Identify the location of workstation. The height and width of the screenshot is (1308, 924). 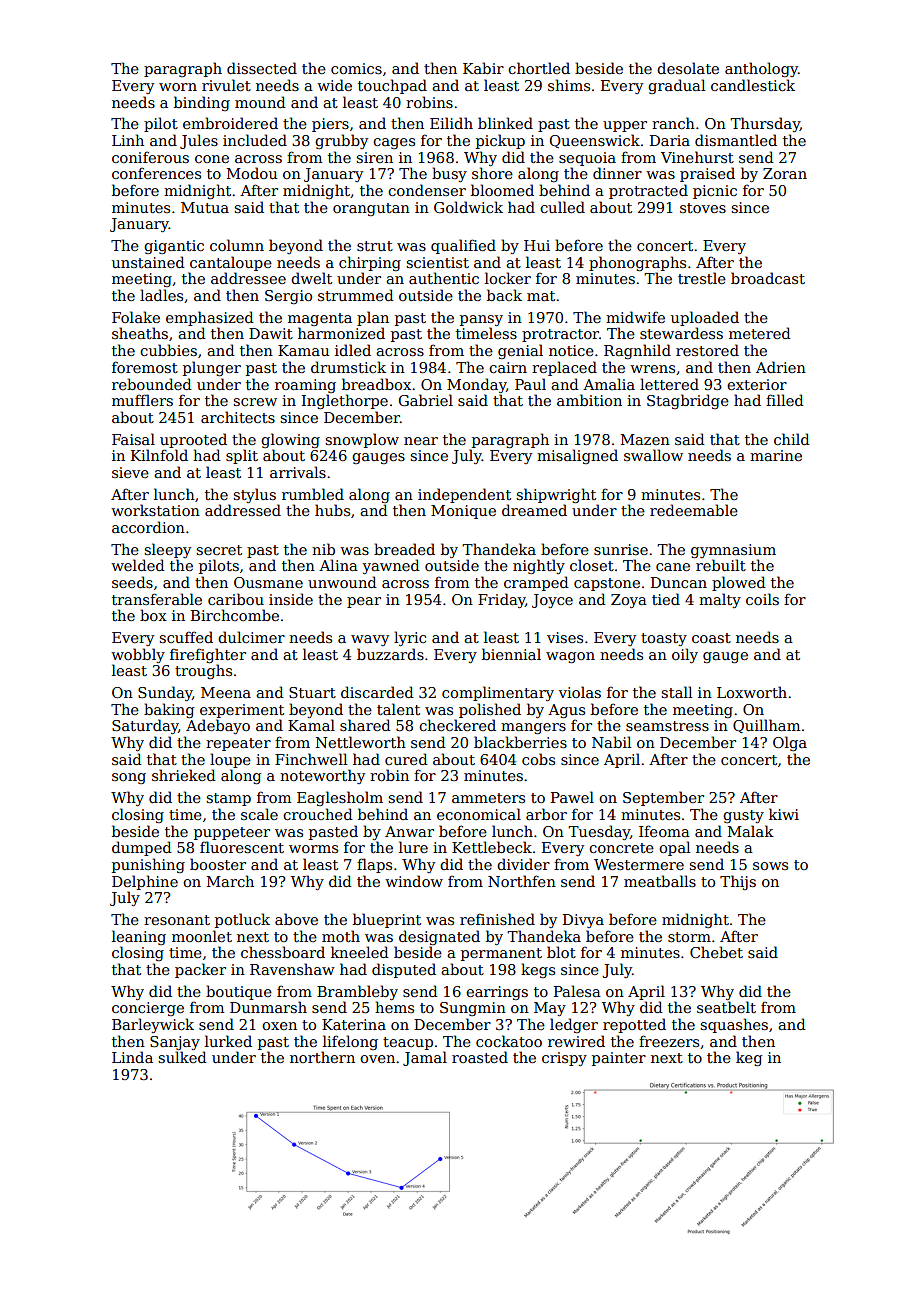
(155, 510).
